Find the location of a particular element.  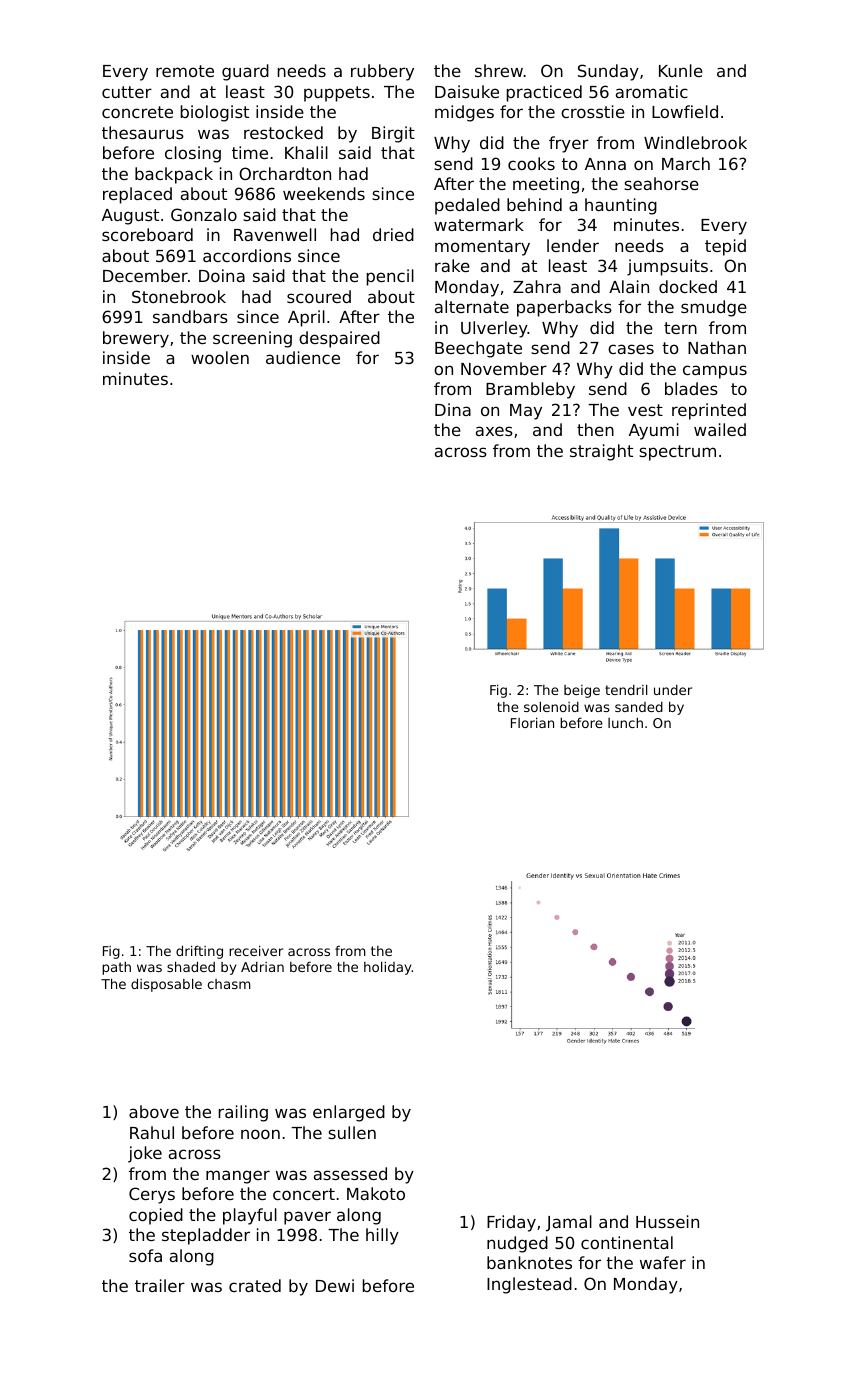

straight is located at coordinates (601, 452).
